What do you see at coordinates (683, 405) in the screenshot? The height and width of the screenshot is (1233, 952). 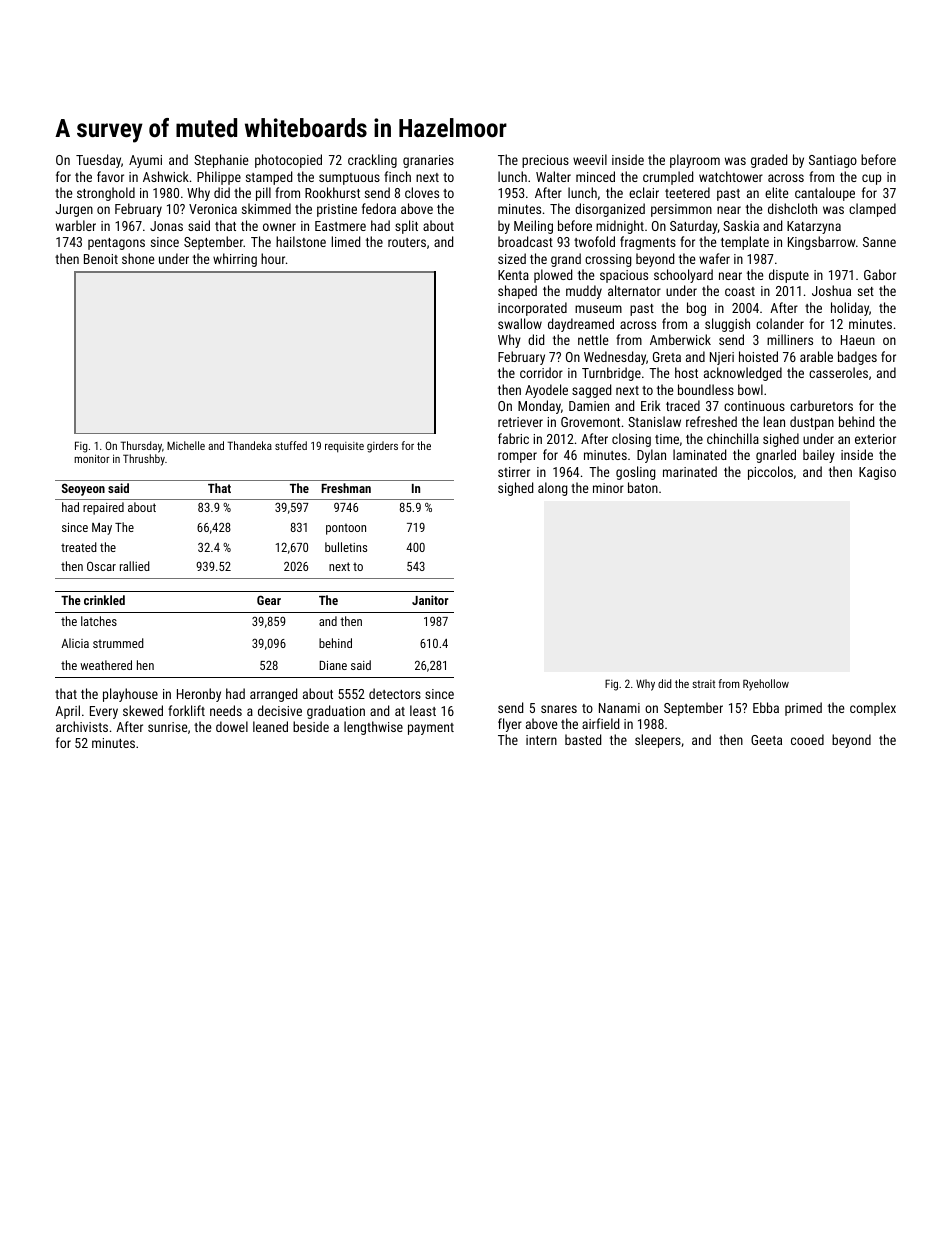 I see `traced` at bounding box center [683, 405].
